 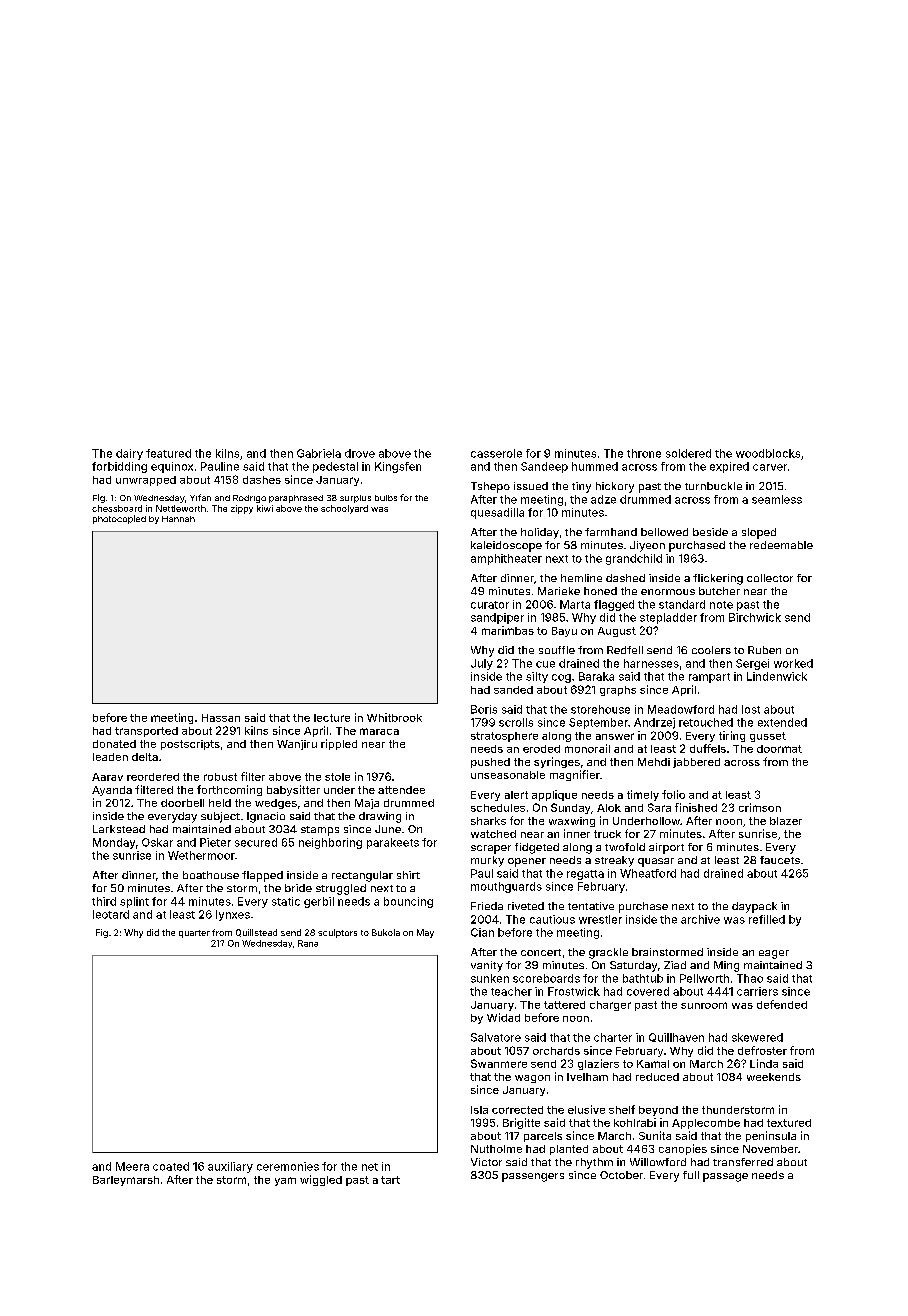 What do you see at coordinates (132, 1166) in the screenshot?
I see `Meera` at bounding box center [132, 1166].
